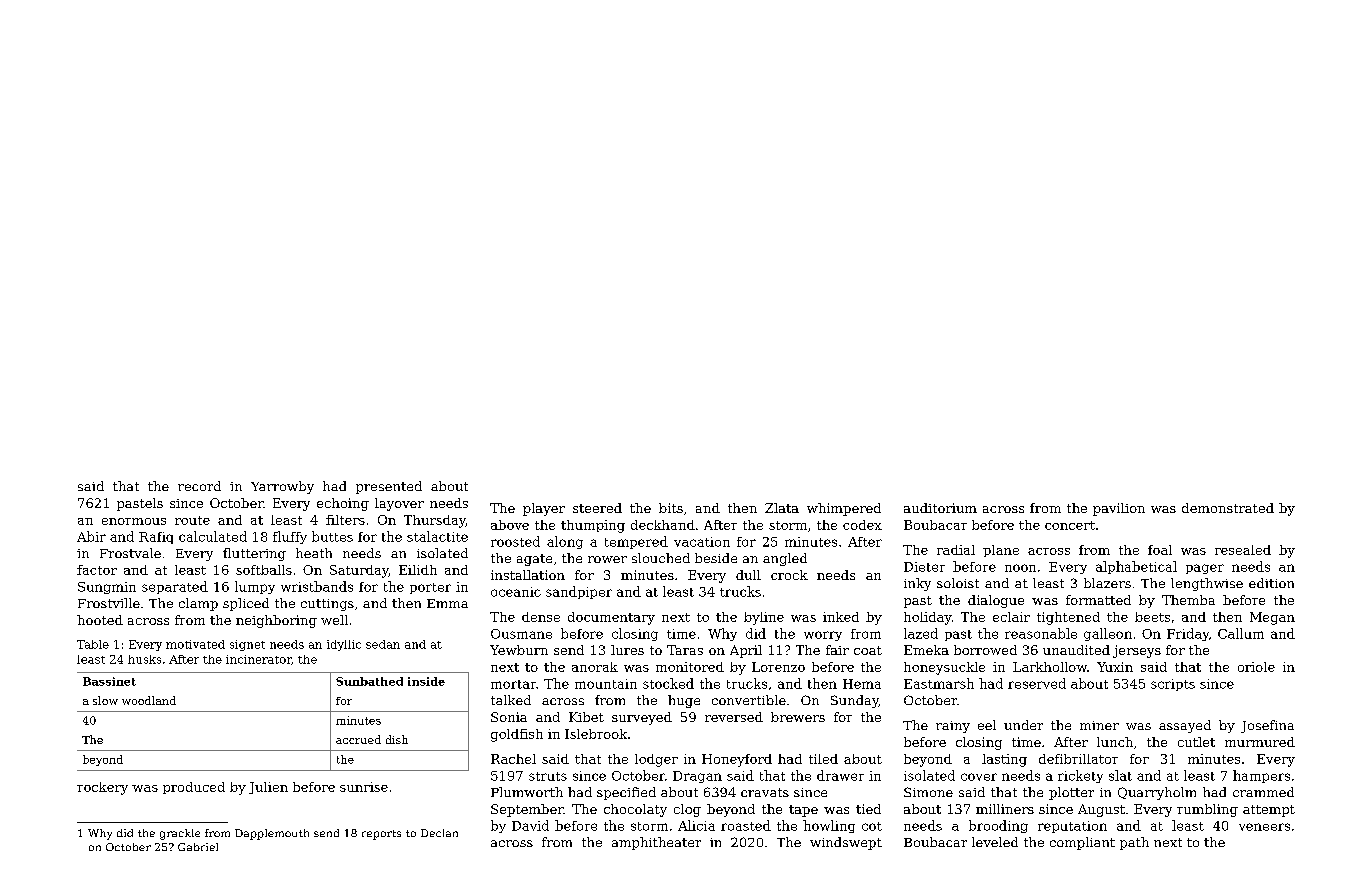  Describe the element at coordinates (109, 681) in the page. I see `Bassinet` at that location.
